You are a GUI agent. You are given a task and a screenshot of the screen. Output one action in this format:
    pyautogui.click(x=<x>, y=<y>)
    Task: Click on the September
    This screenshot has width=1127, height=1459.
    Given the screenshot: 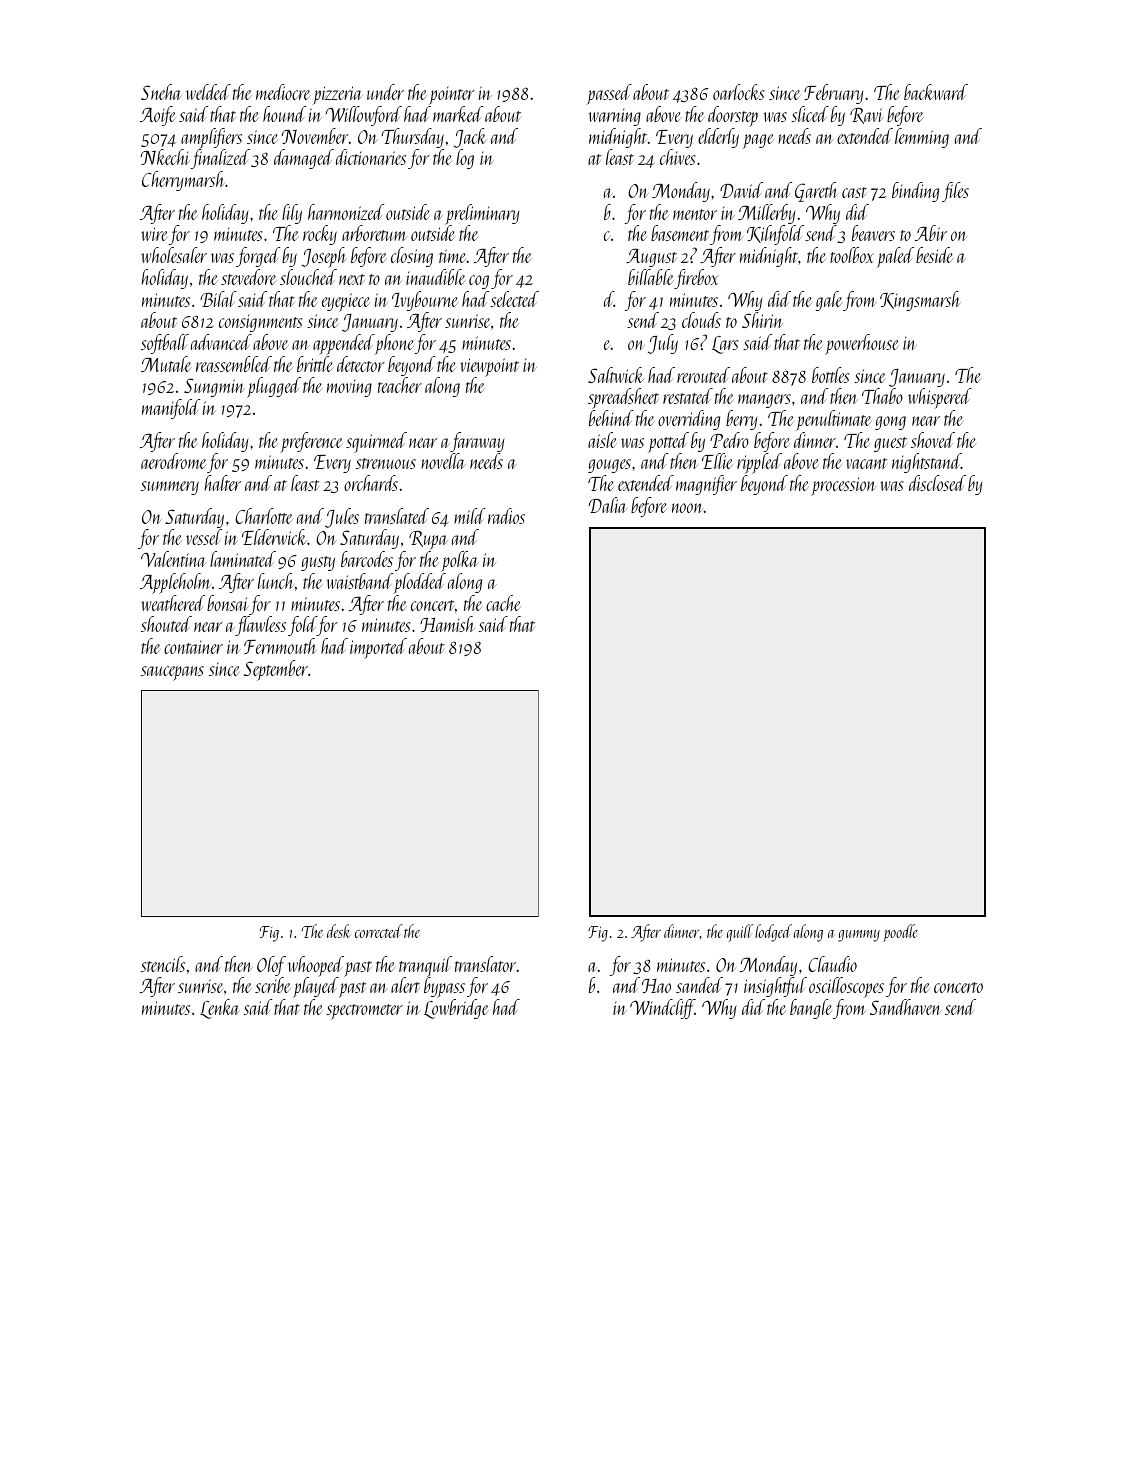 What is the action you would take?
    pyautogui.click(x=276, y=670)
